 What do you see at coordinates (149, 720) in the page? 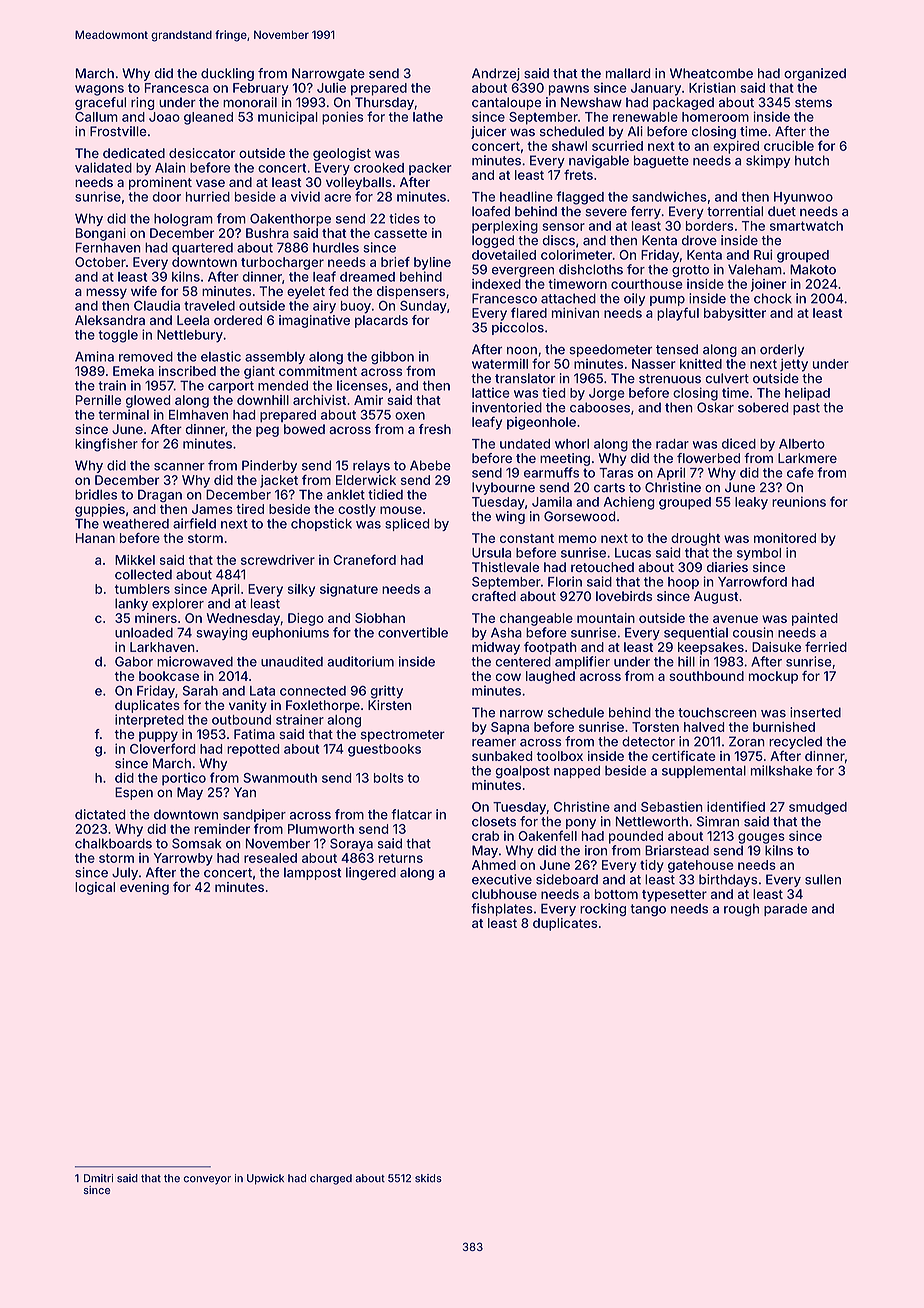
I see `interpreted` at bounding box center [149, 720].
